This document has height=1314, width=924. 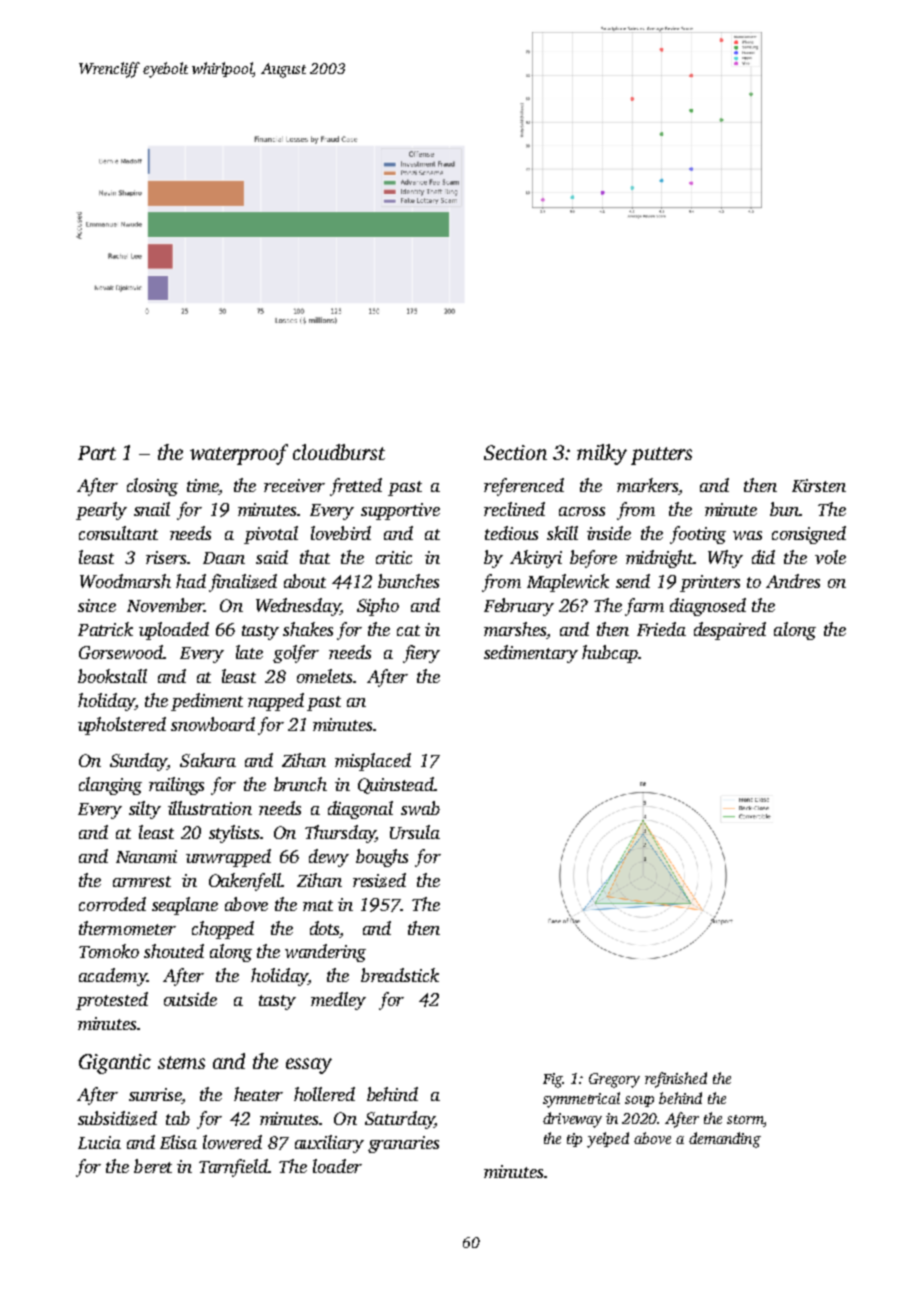 I want to click on pediment, so click(x=207, y=702).
